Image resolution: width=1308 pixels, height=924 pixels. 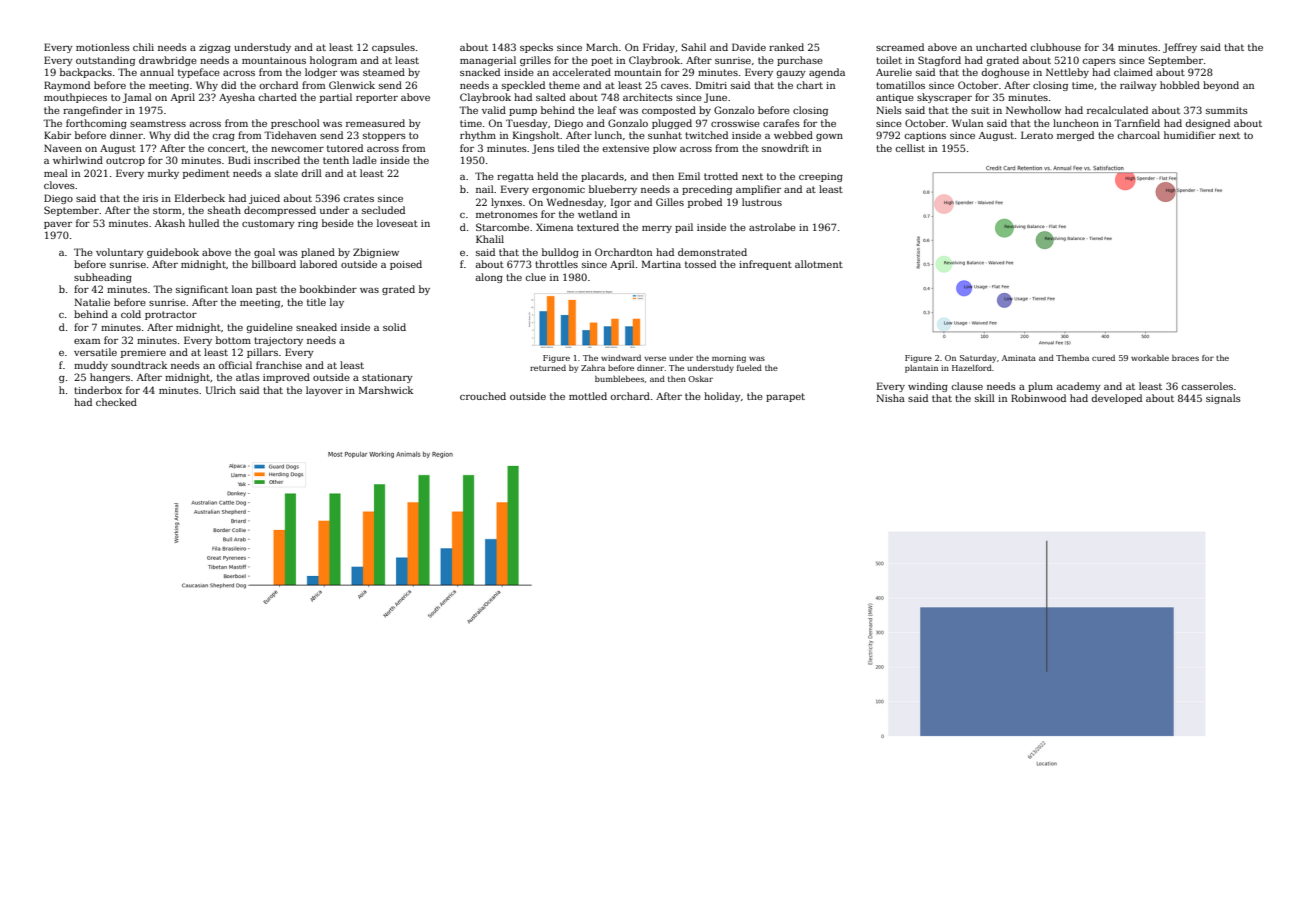 What do you see at coordinates (910, 148) in the screenshot?
I see `cellist` at bounding box center [910, 148].
